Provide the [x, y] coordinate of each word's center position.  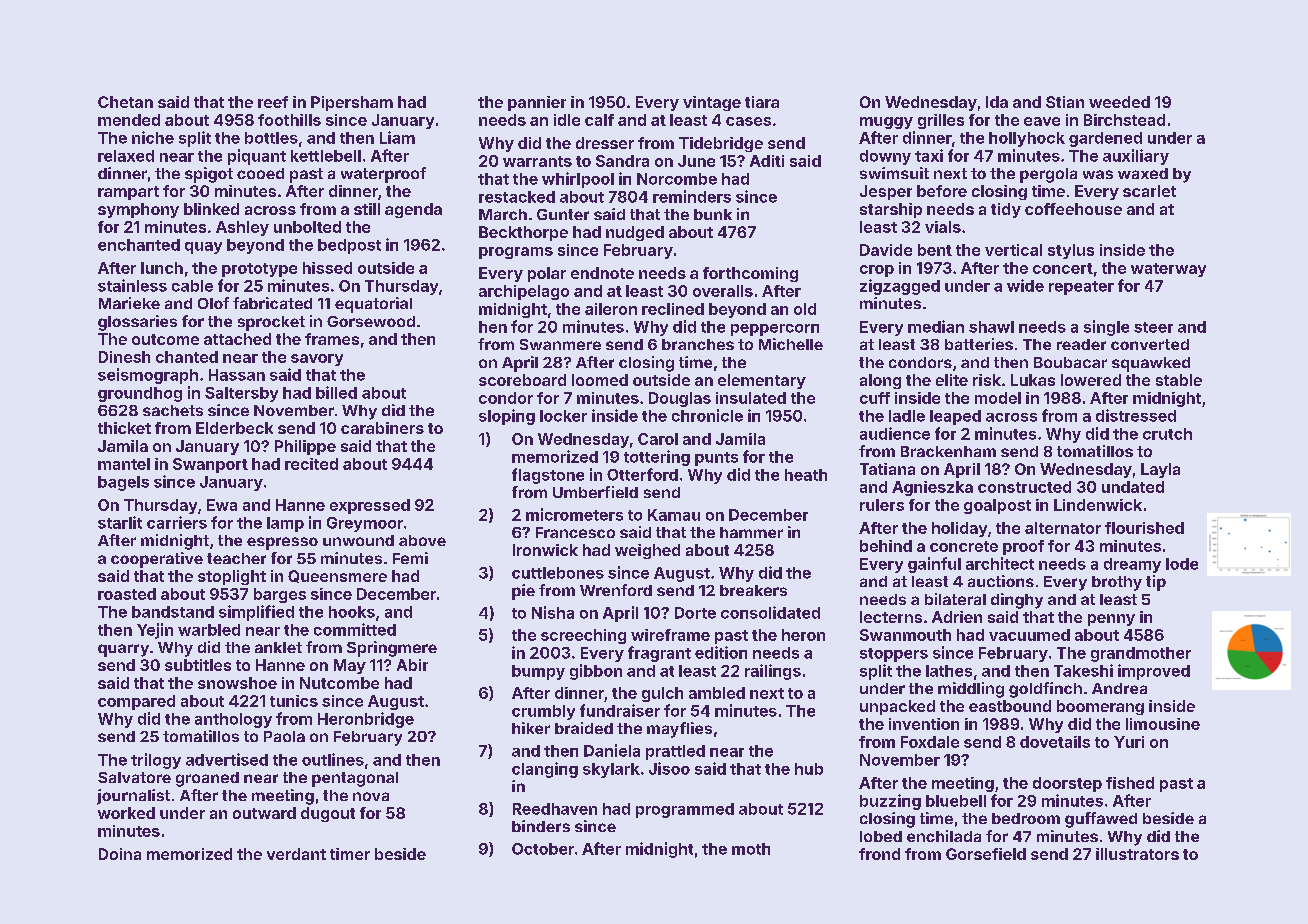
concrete [964, 546]
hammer [751, 532]
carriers [177, 522]
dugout [328, 814]
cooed [260, 173]
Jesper [886, 192]
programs [516, 253]
